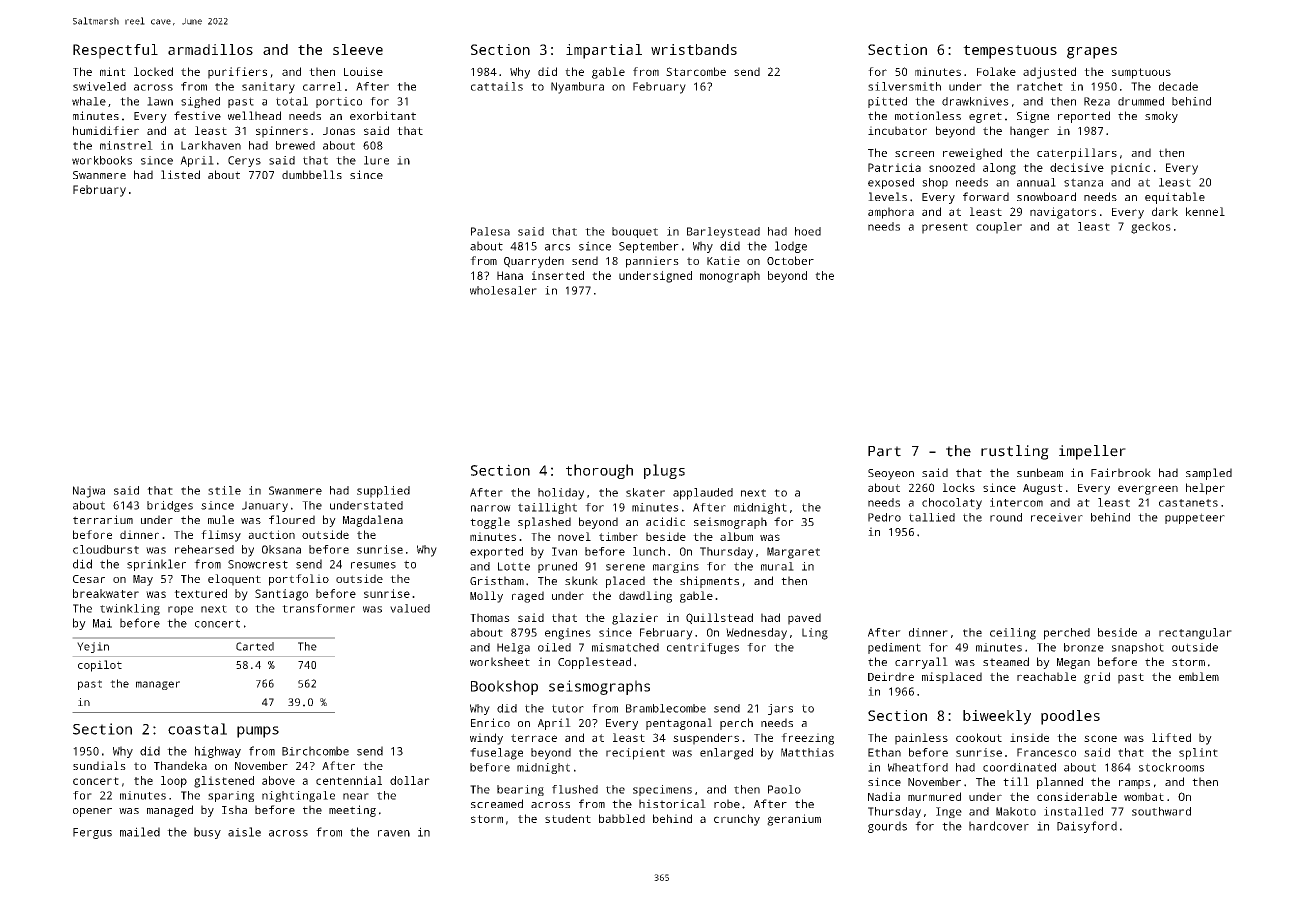 The height and width of the screenshot is (924, 1308). What do you see at coordinates (339, 131) in the screenshot?
I see `Jonas` at bounding box center [339, 131].
